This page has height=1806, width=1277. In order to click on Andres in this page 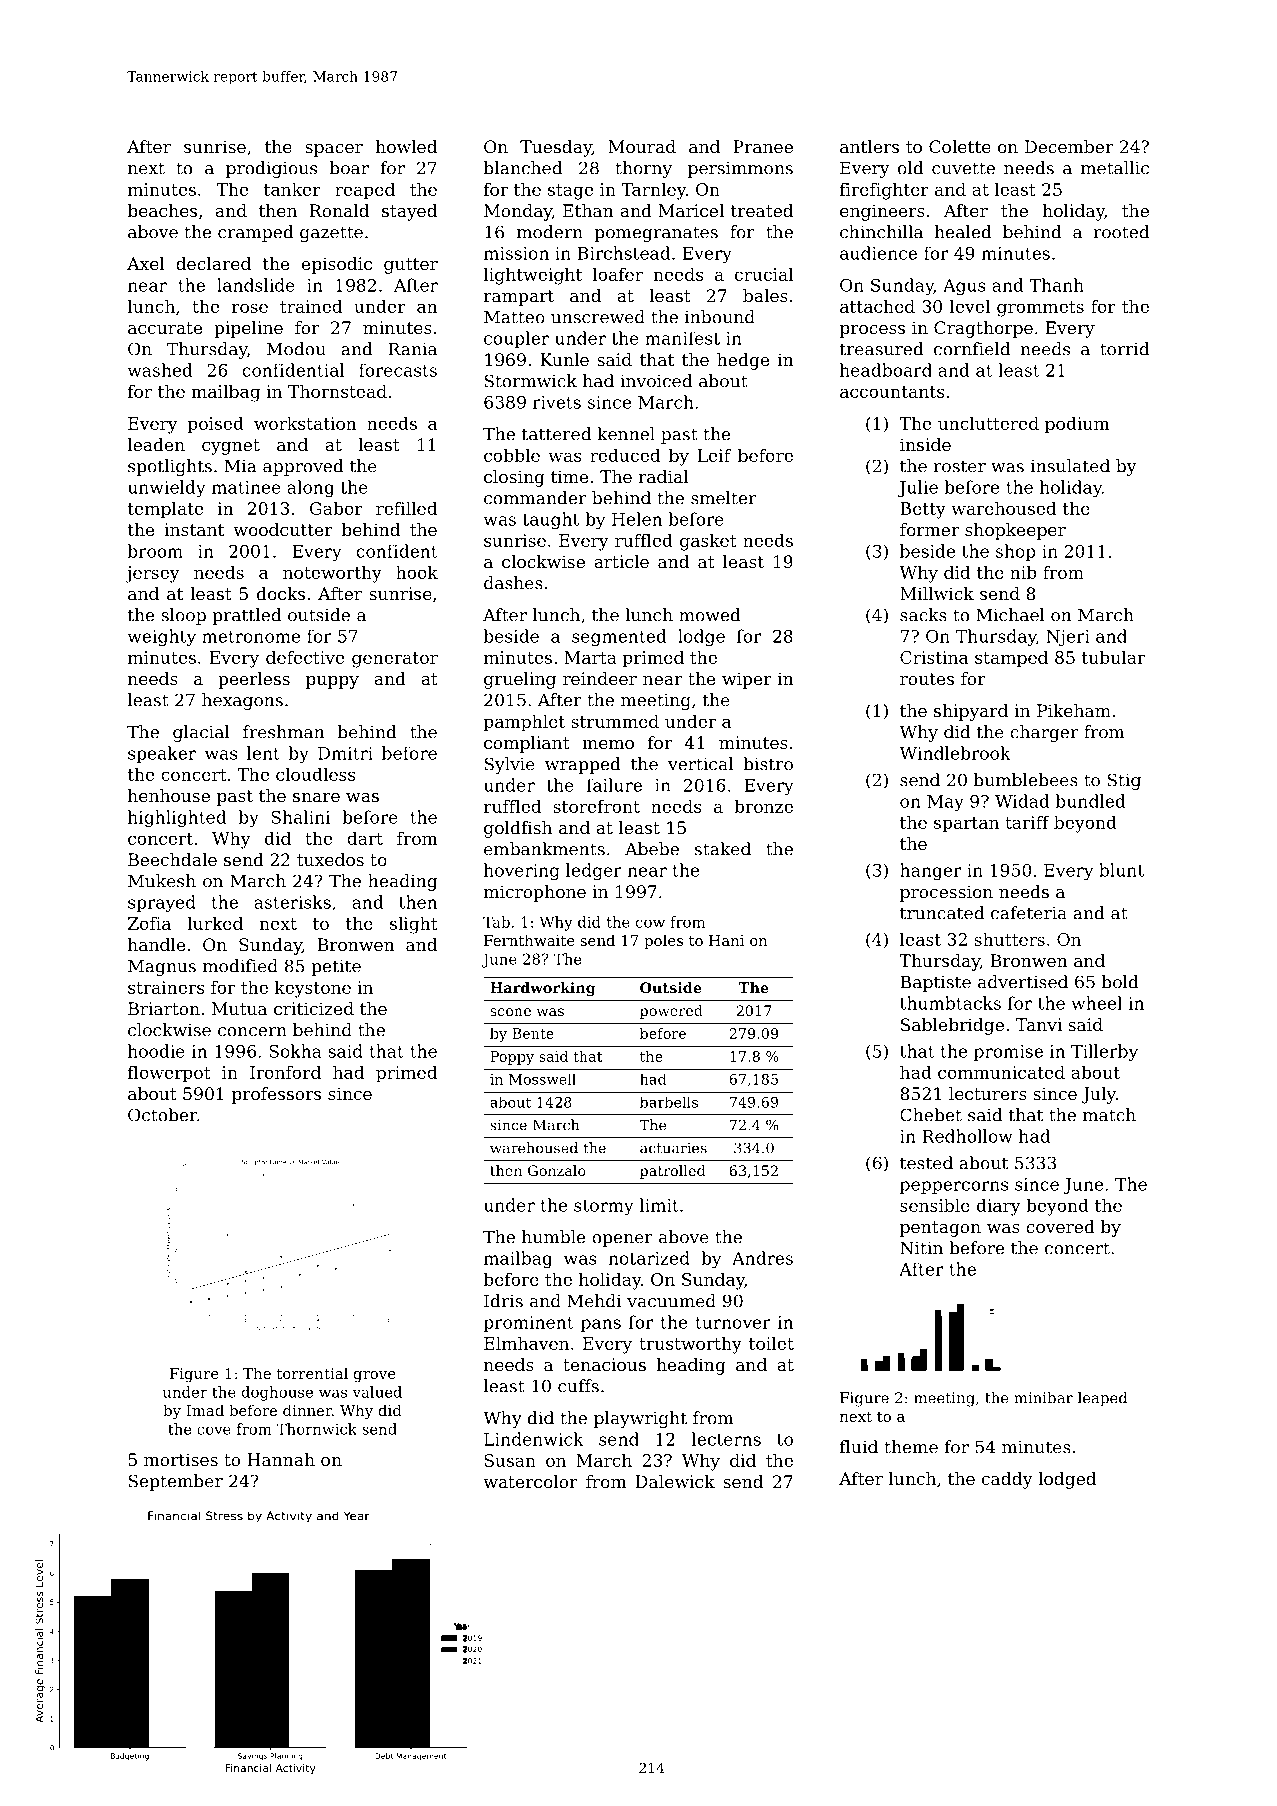, I will do `click(762, 1258)`.
